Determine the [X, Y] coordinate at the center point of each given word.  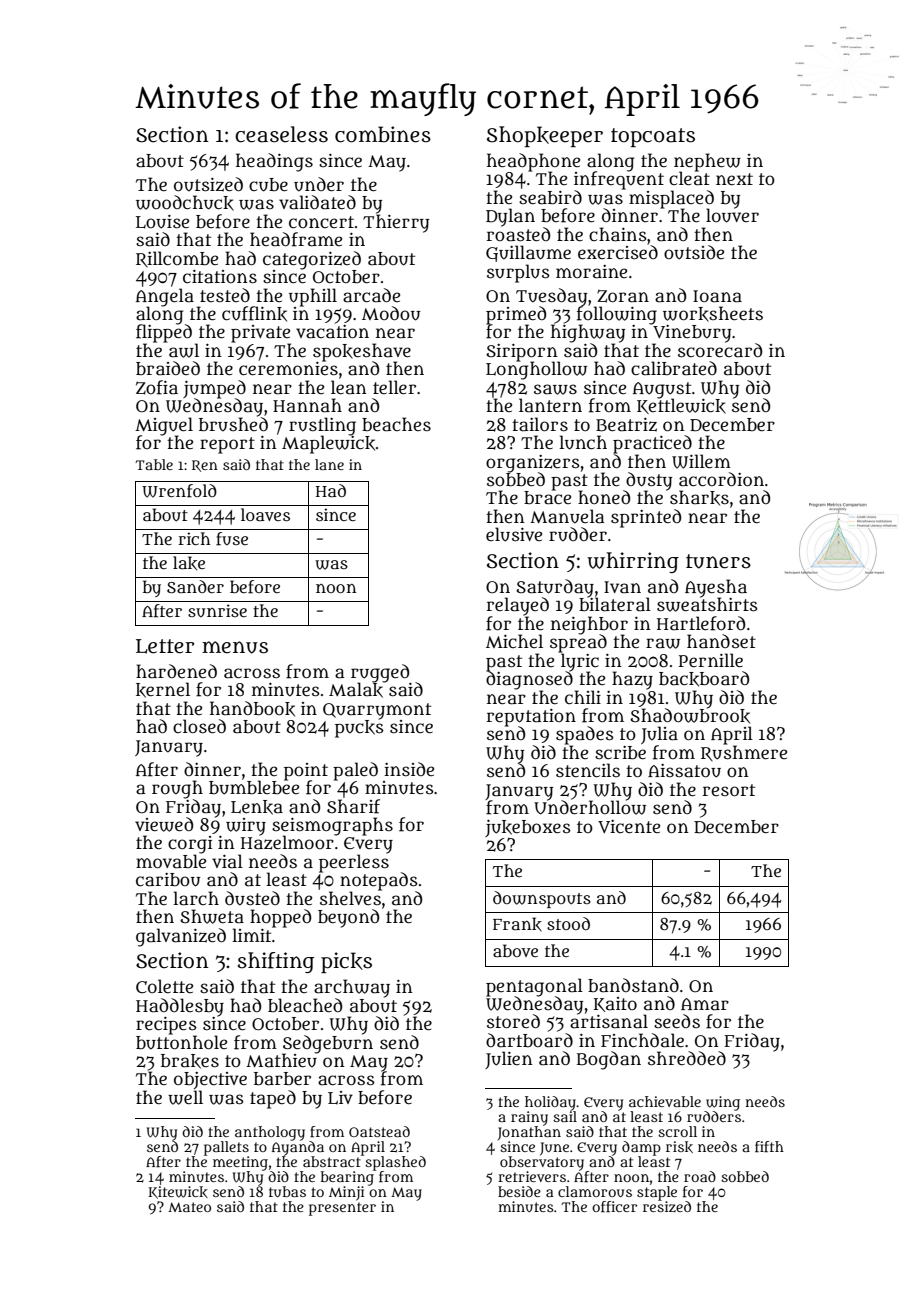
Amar [705, 1004]
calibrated [674, 368]
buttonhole [181, 1042]
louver [732, 216]
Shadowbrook [690, 716]
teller [394, 387]
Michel [514, 641]
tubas [287, 1191]
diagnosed [529, 680]
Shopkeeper [545, 136]
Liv [340, 1097]
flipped [164, 333]
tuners [718, 561]
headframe [296, 239]
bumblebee [254, 787]
